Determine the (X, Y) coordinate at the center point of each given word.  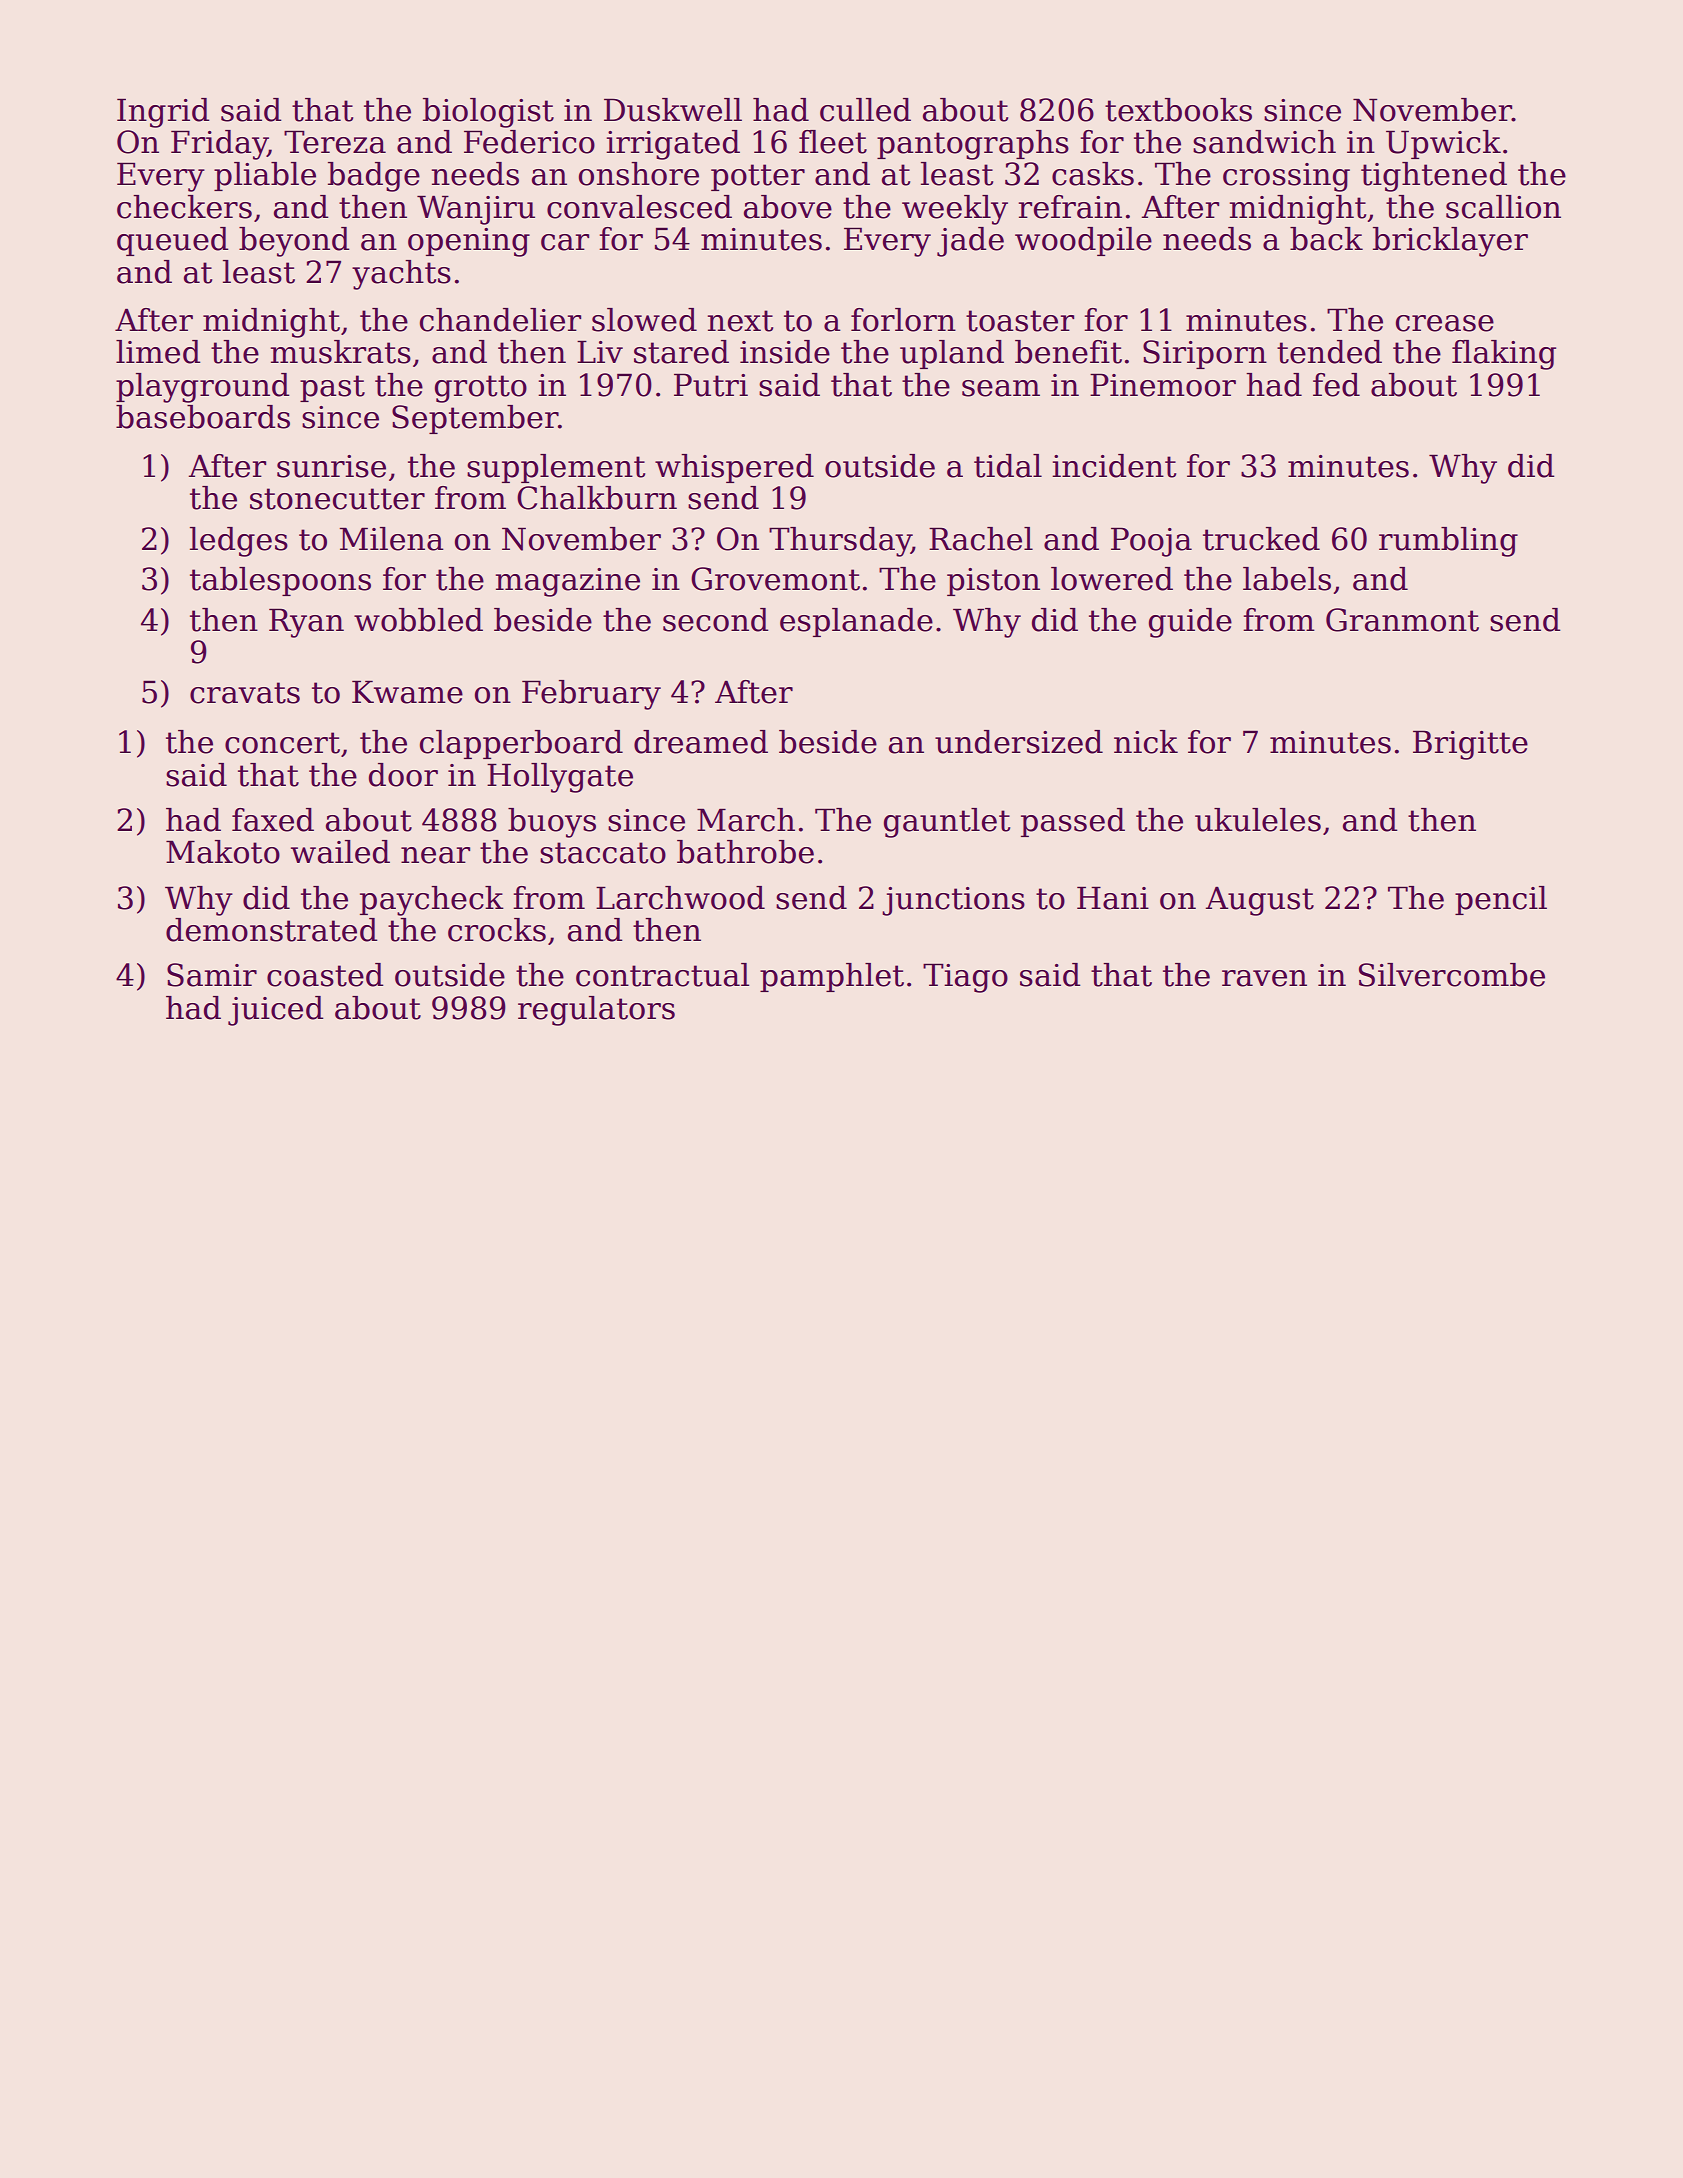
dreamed (701, 742)
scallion (1503, 207)
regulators (596, 1011)
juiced (275, 1011)
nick (1146, 742)
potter (758, 177)
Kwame (407, 692)
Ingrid (163, 113)
